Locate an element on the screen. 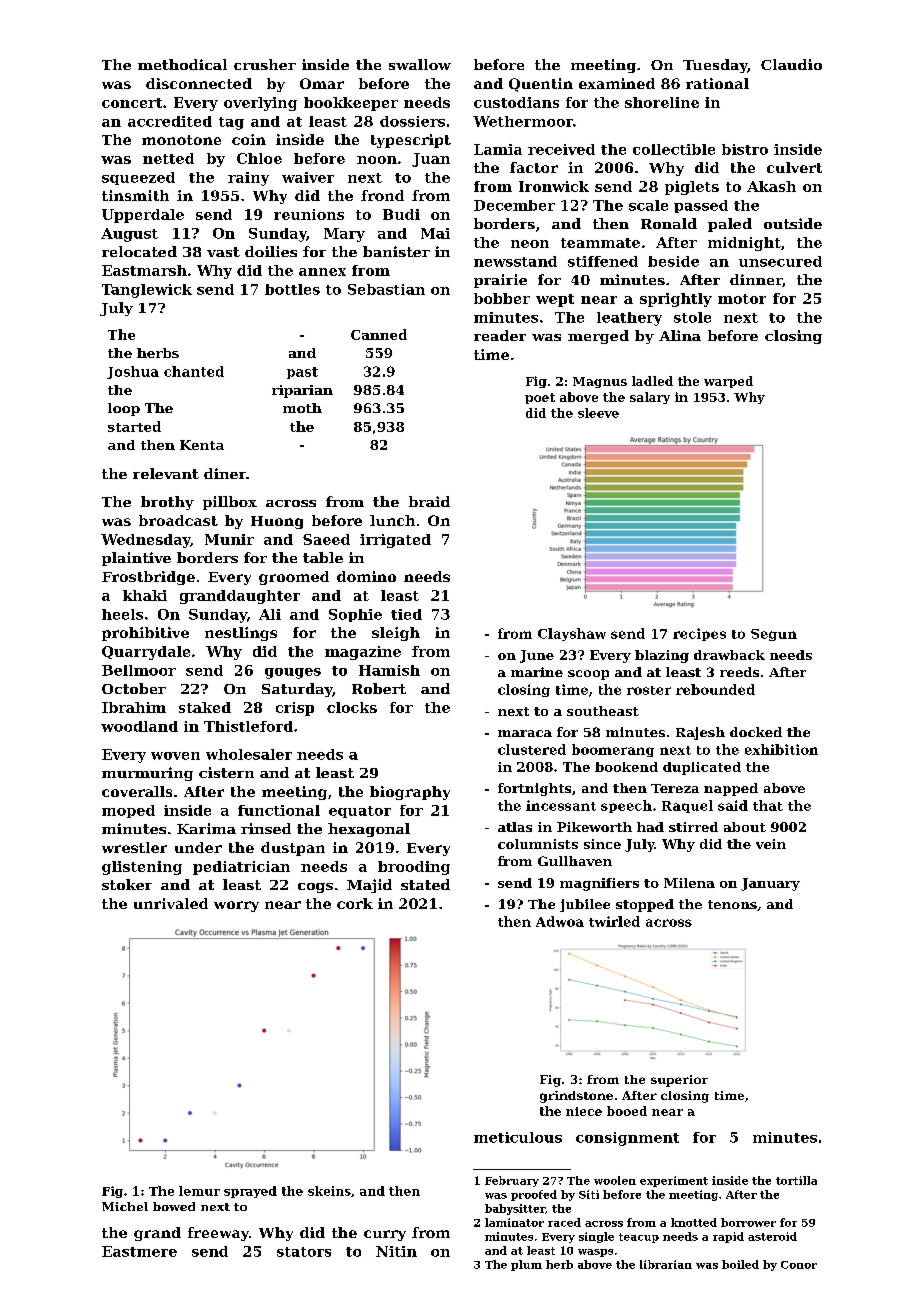 This screenshot has height=1308, width=924. custodians is located at coordinates (516, 102).
